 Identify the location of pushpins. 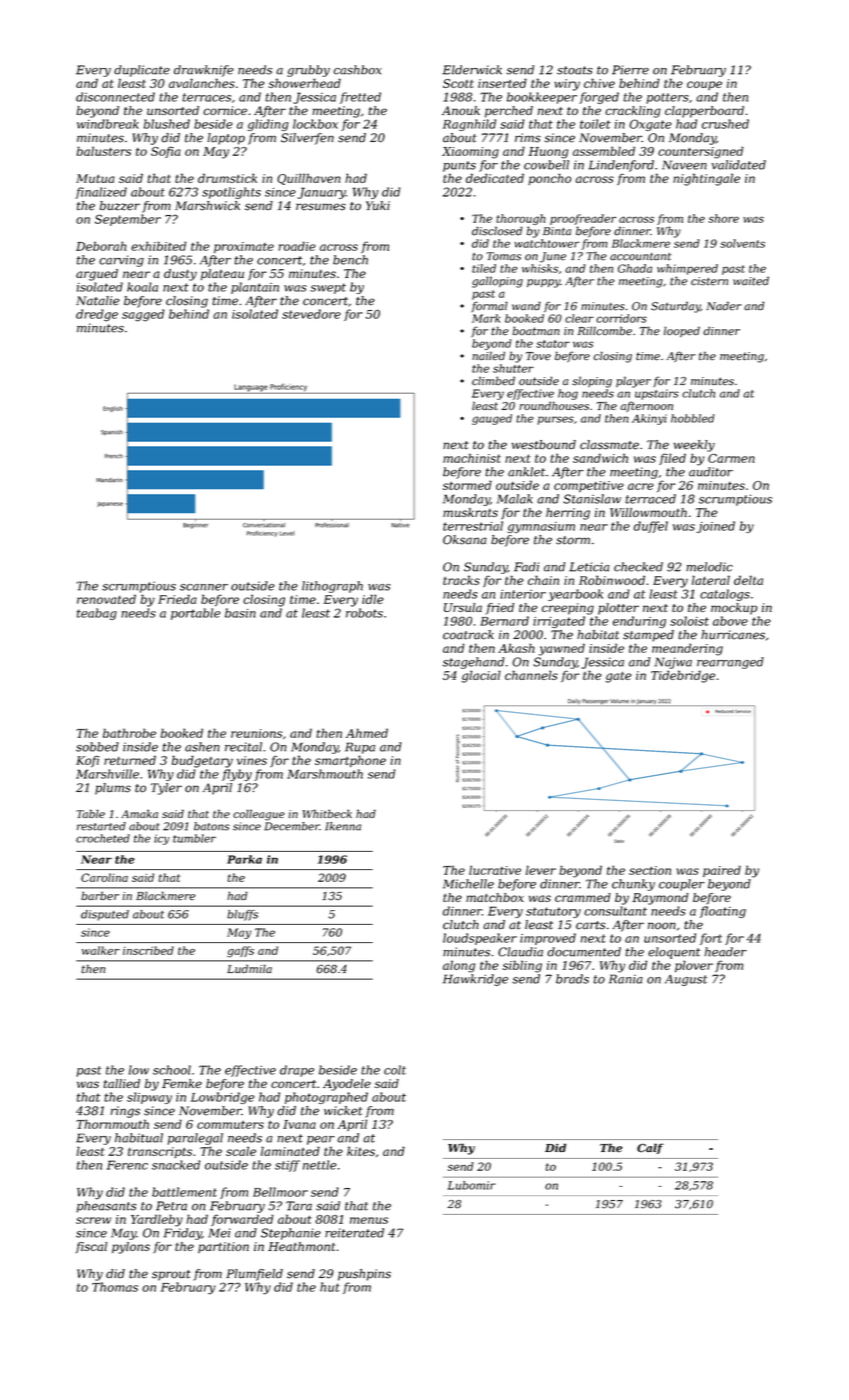
(364, 1275).
